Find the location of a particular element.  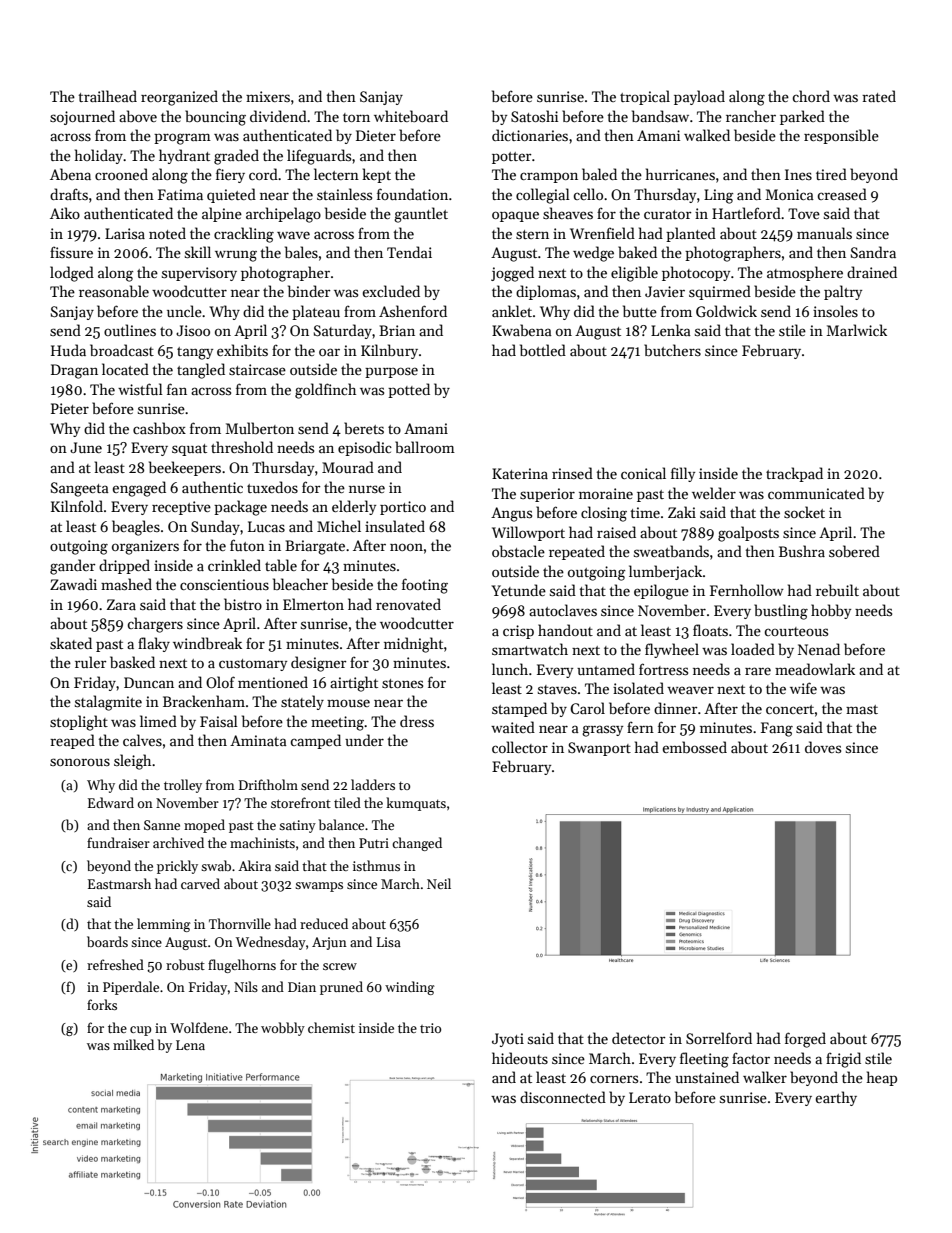

walker is located at coordinates (765, 1077).
